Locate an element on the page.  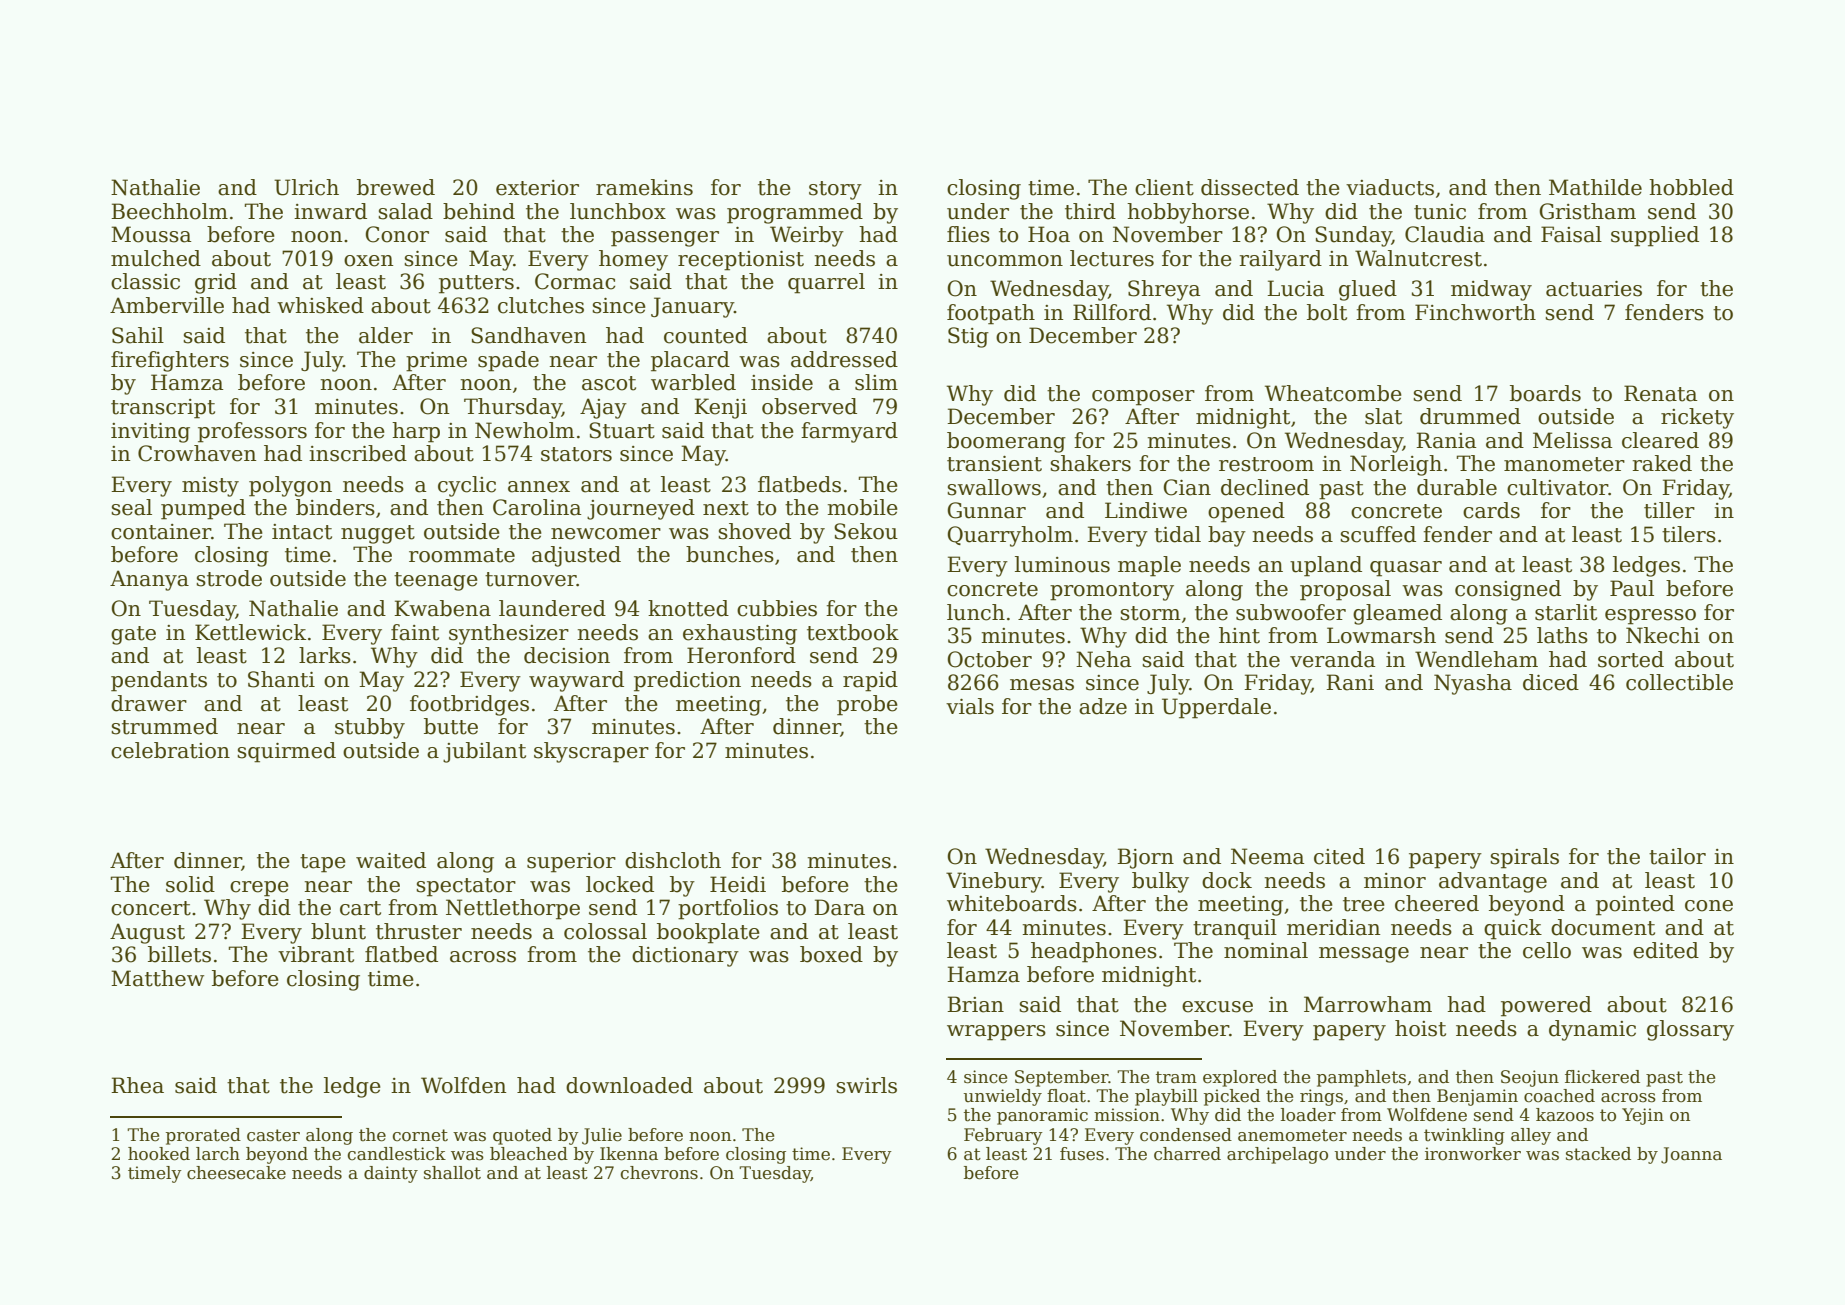
stubby is located at coordinates (370, 728).
